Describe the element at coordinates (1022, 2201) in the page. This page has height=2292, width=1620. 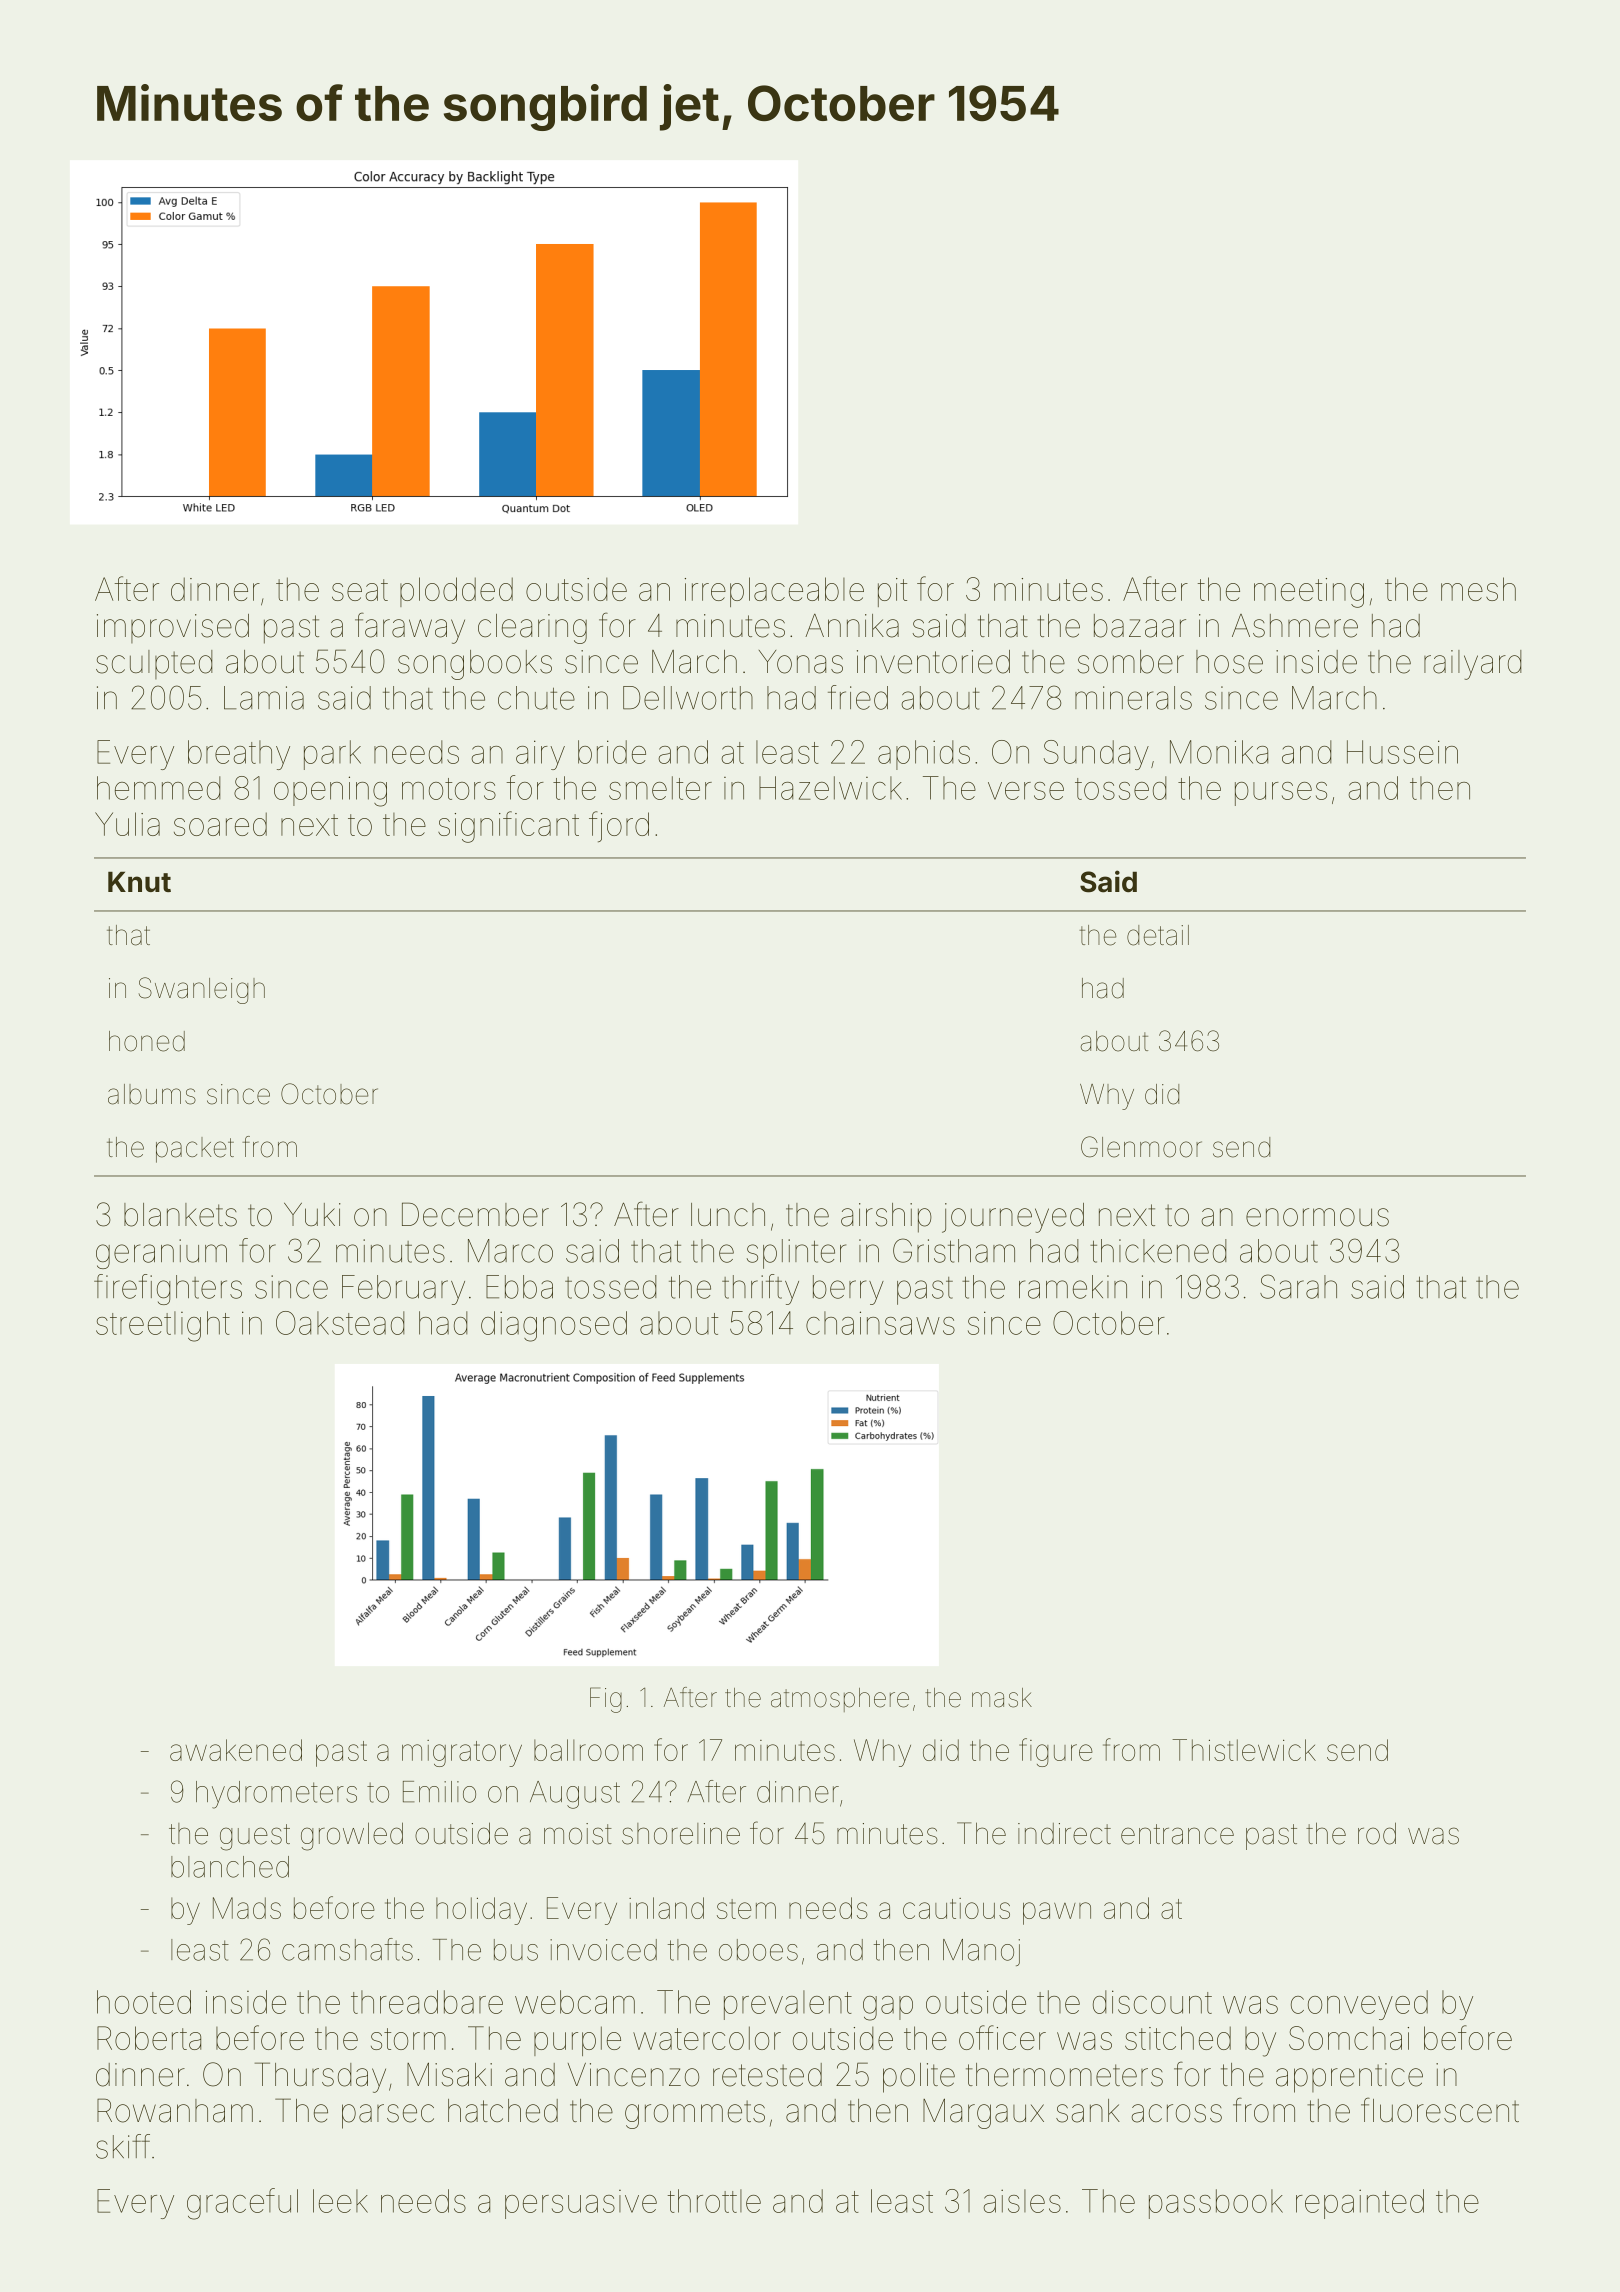
I see `aisles` at that location.
